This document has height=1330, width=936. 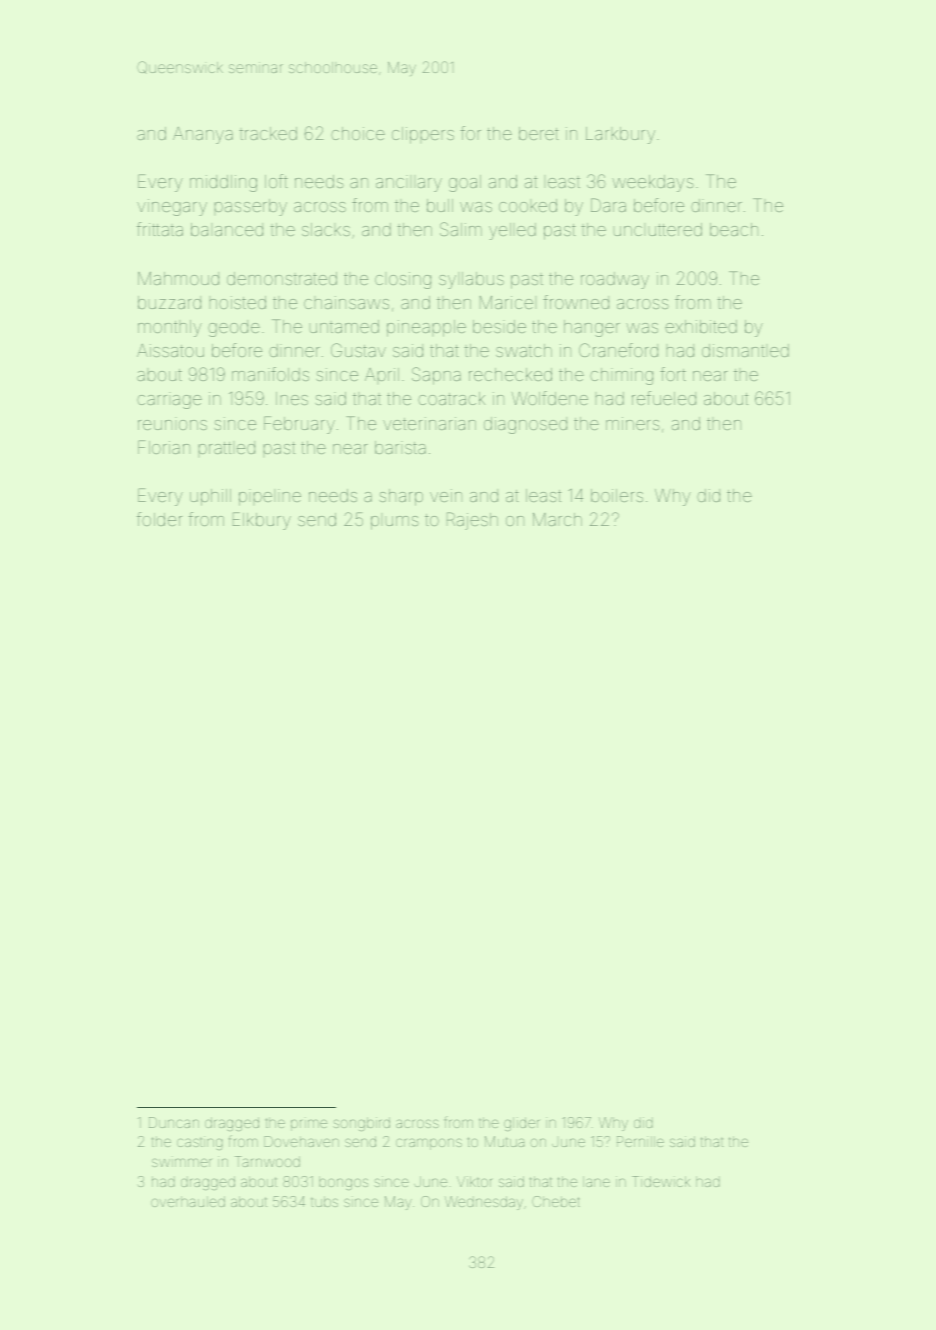 What do you see at coordinates (182, 1161) in the document?
I see `swimmer` at bounding box center [182, 1161].
